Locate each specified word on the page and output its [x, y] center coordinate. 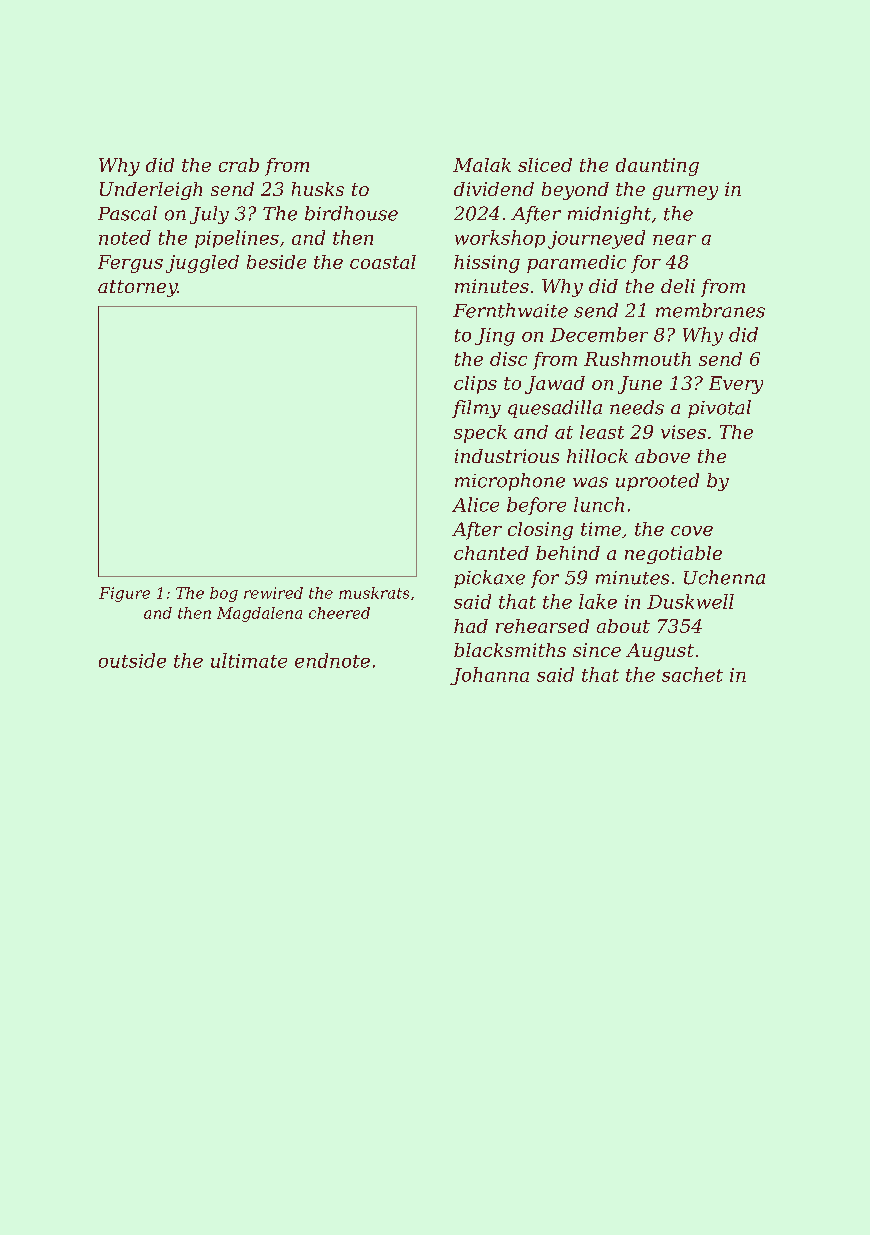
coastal [383, 262]
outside [132, 660]
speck [480, 434]
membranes [710, 310]
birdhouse [351, 213]
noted [125, 237]
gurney [685, 193]
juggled [202, 264]
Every [736, 385]
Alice [475, 504]
